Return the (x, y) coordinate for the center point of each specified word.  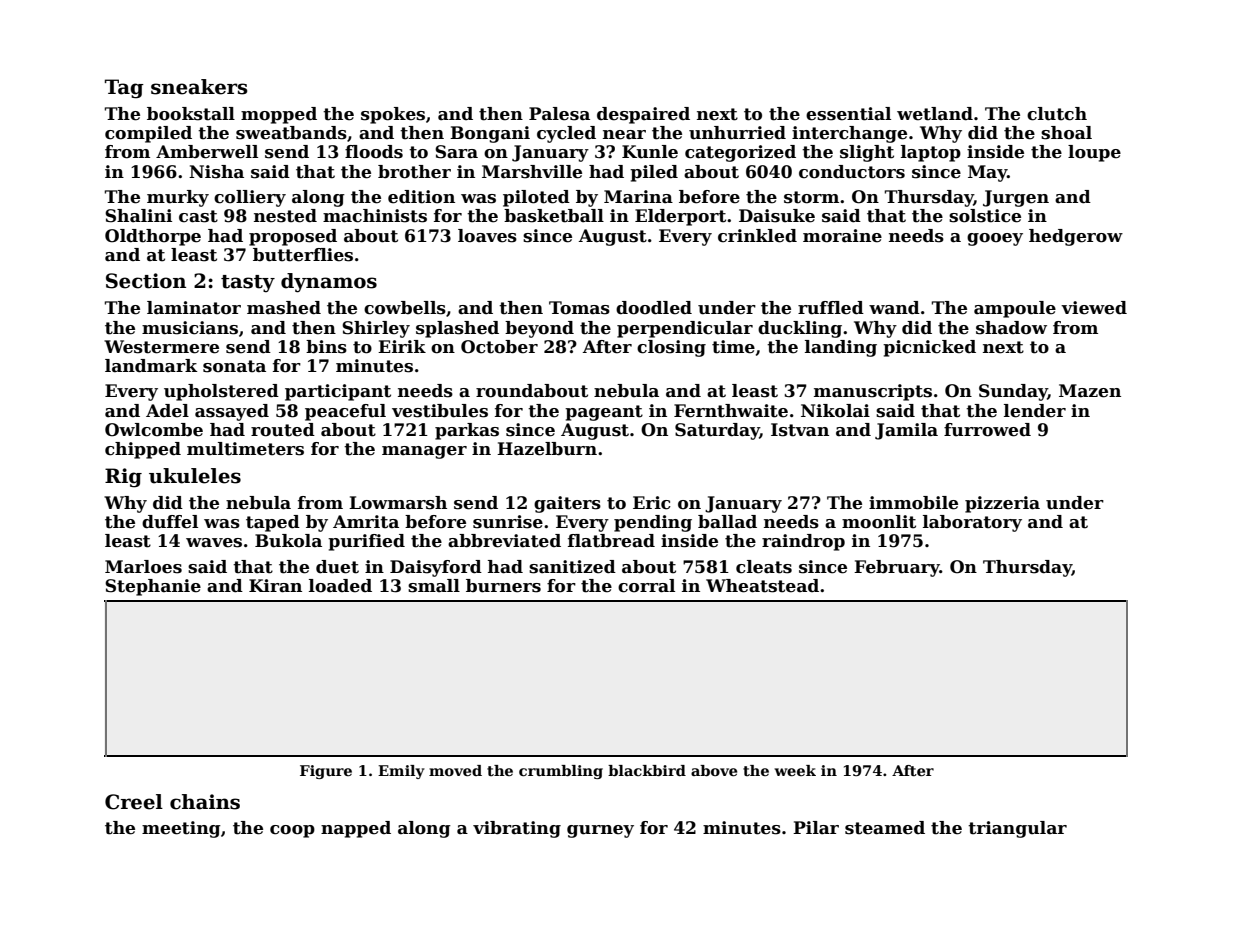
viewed (1094, 308)
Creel (134, 802)
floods (374, 152)
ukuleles (195, 476)
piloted (536, 198)
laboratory (972, 523)
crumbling (561, 772)
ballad (727, 522)
